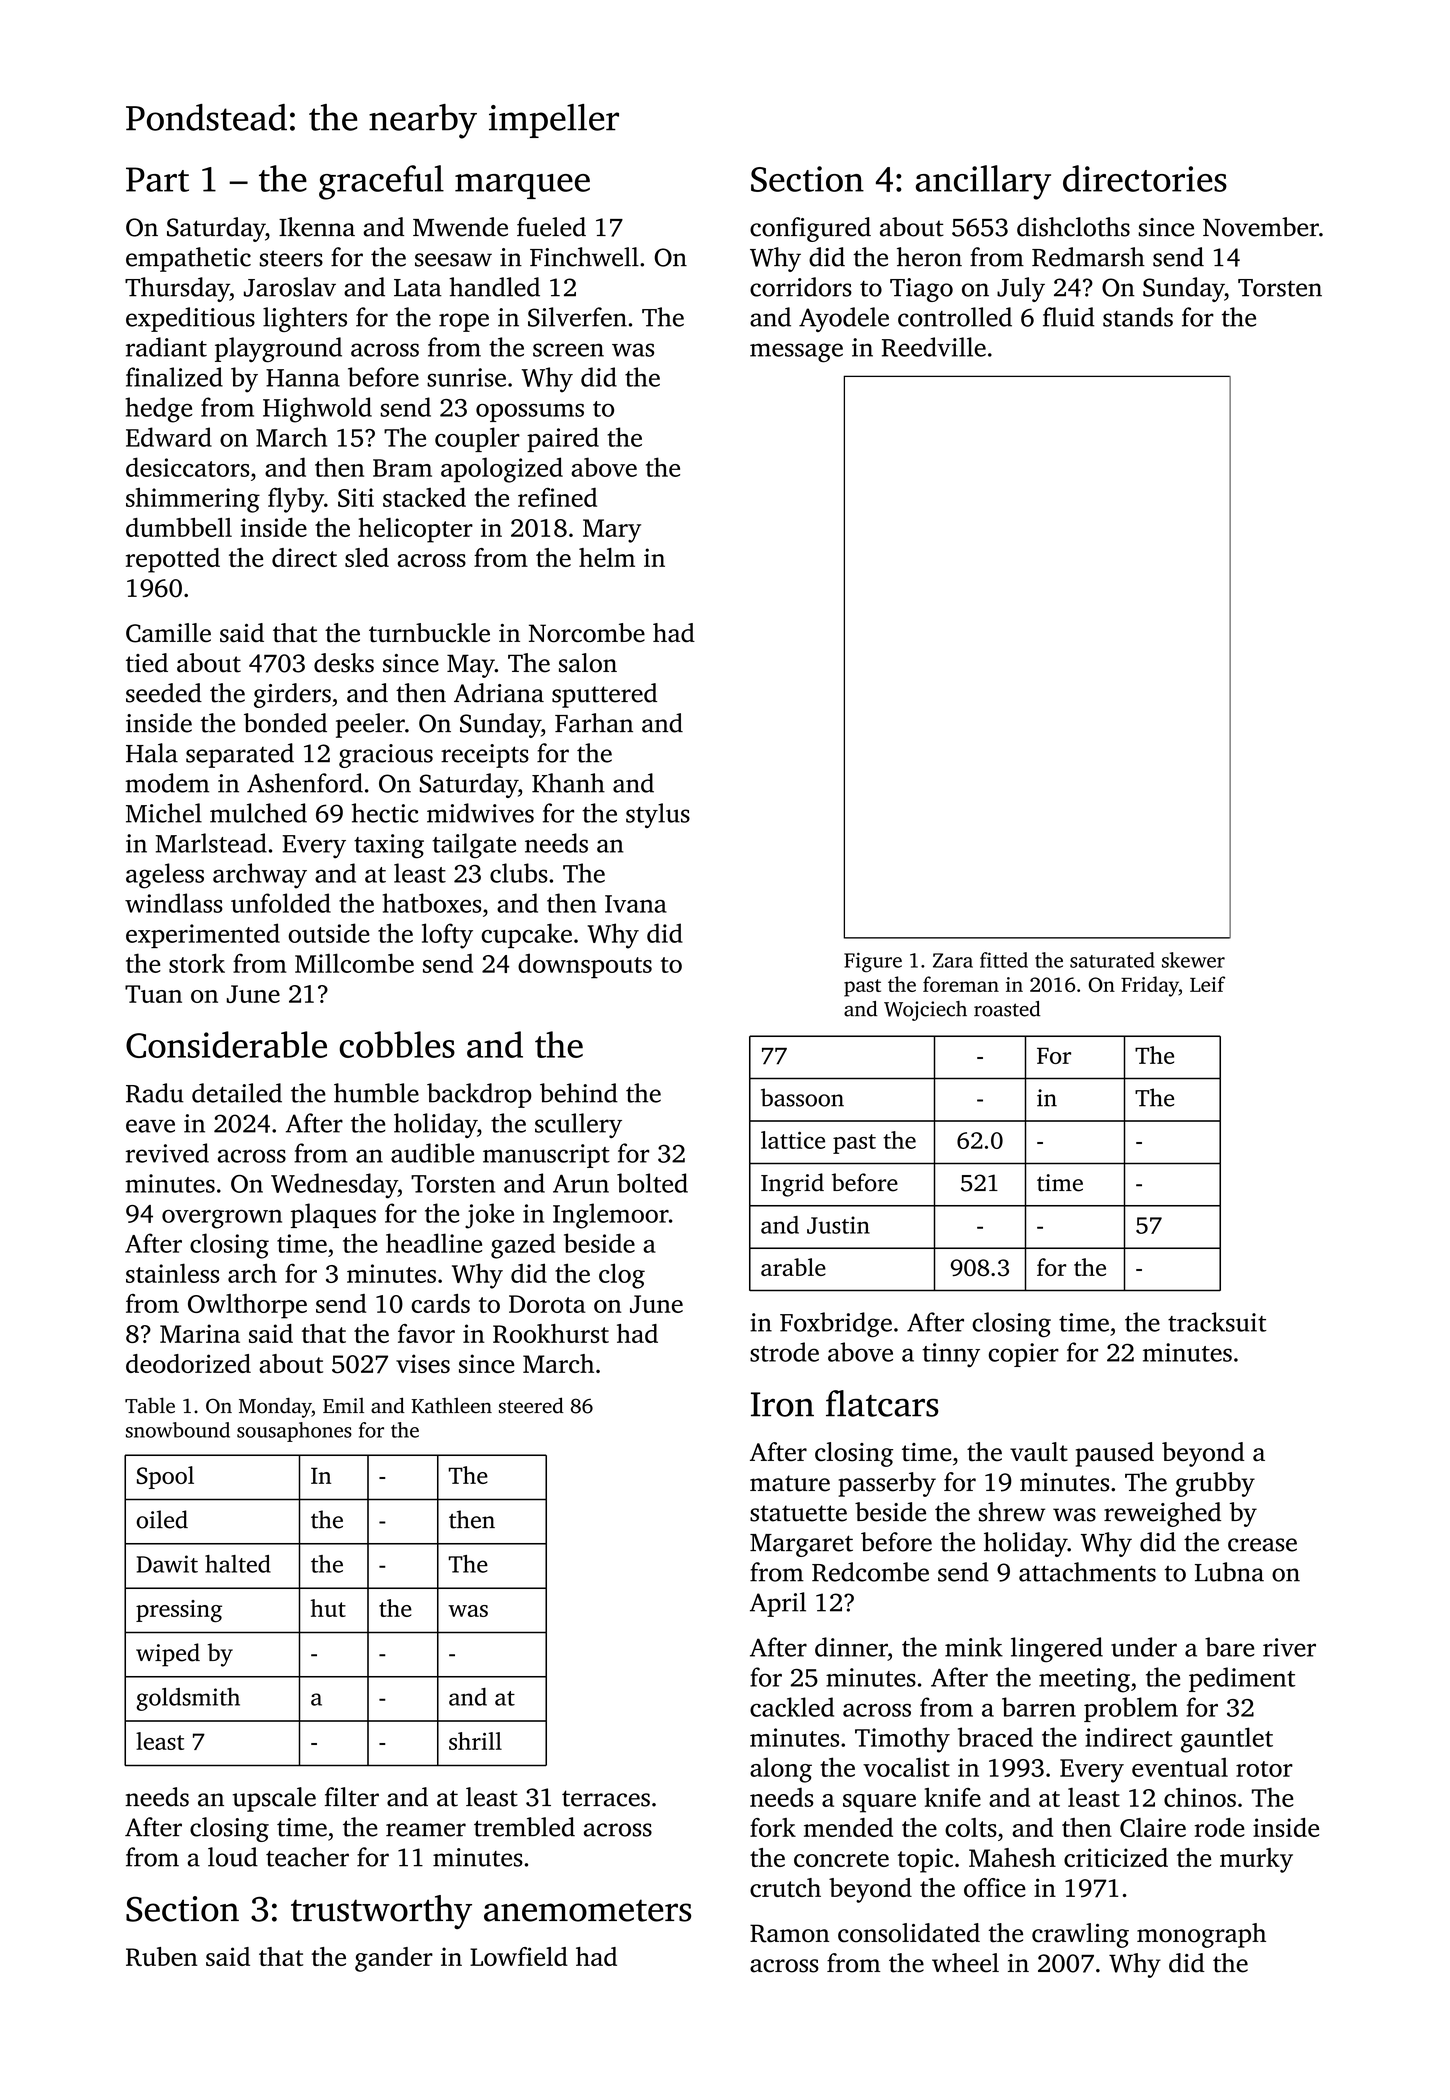 This screenshot has width=1450, height=2100. I want to click on bolted, so click(652, 1183).
